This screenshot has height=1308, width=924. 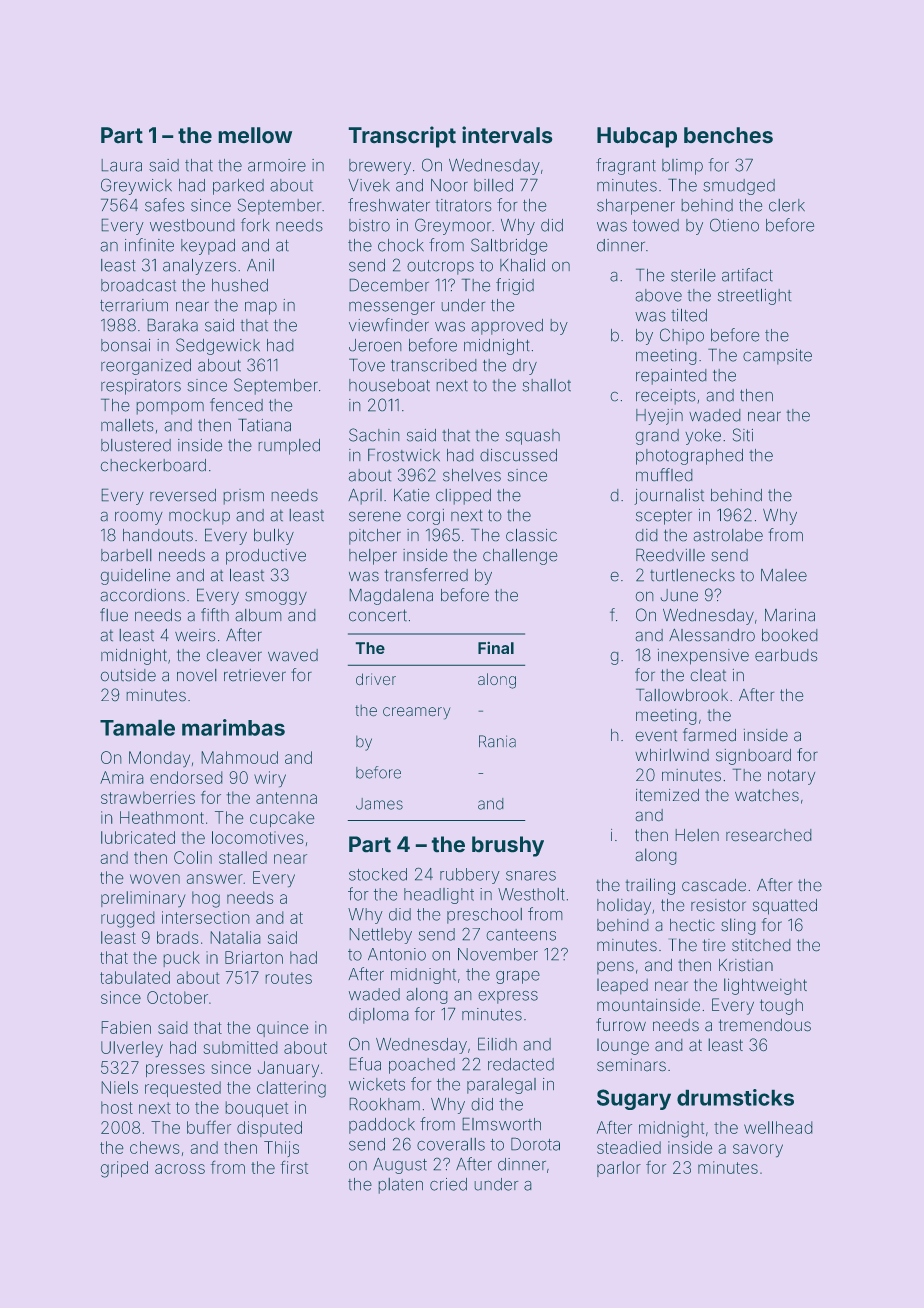 What do you see at coordinates (746, 965) in the screenshot?
I see `Kristian` at bounding box center [746, 965].
